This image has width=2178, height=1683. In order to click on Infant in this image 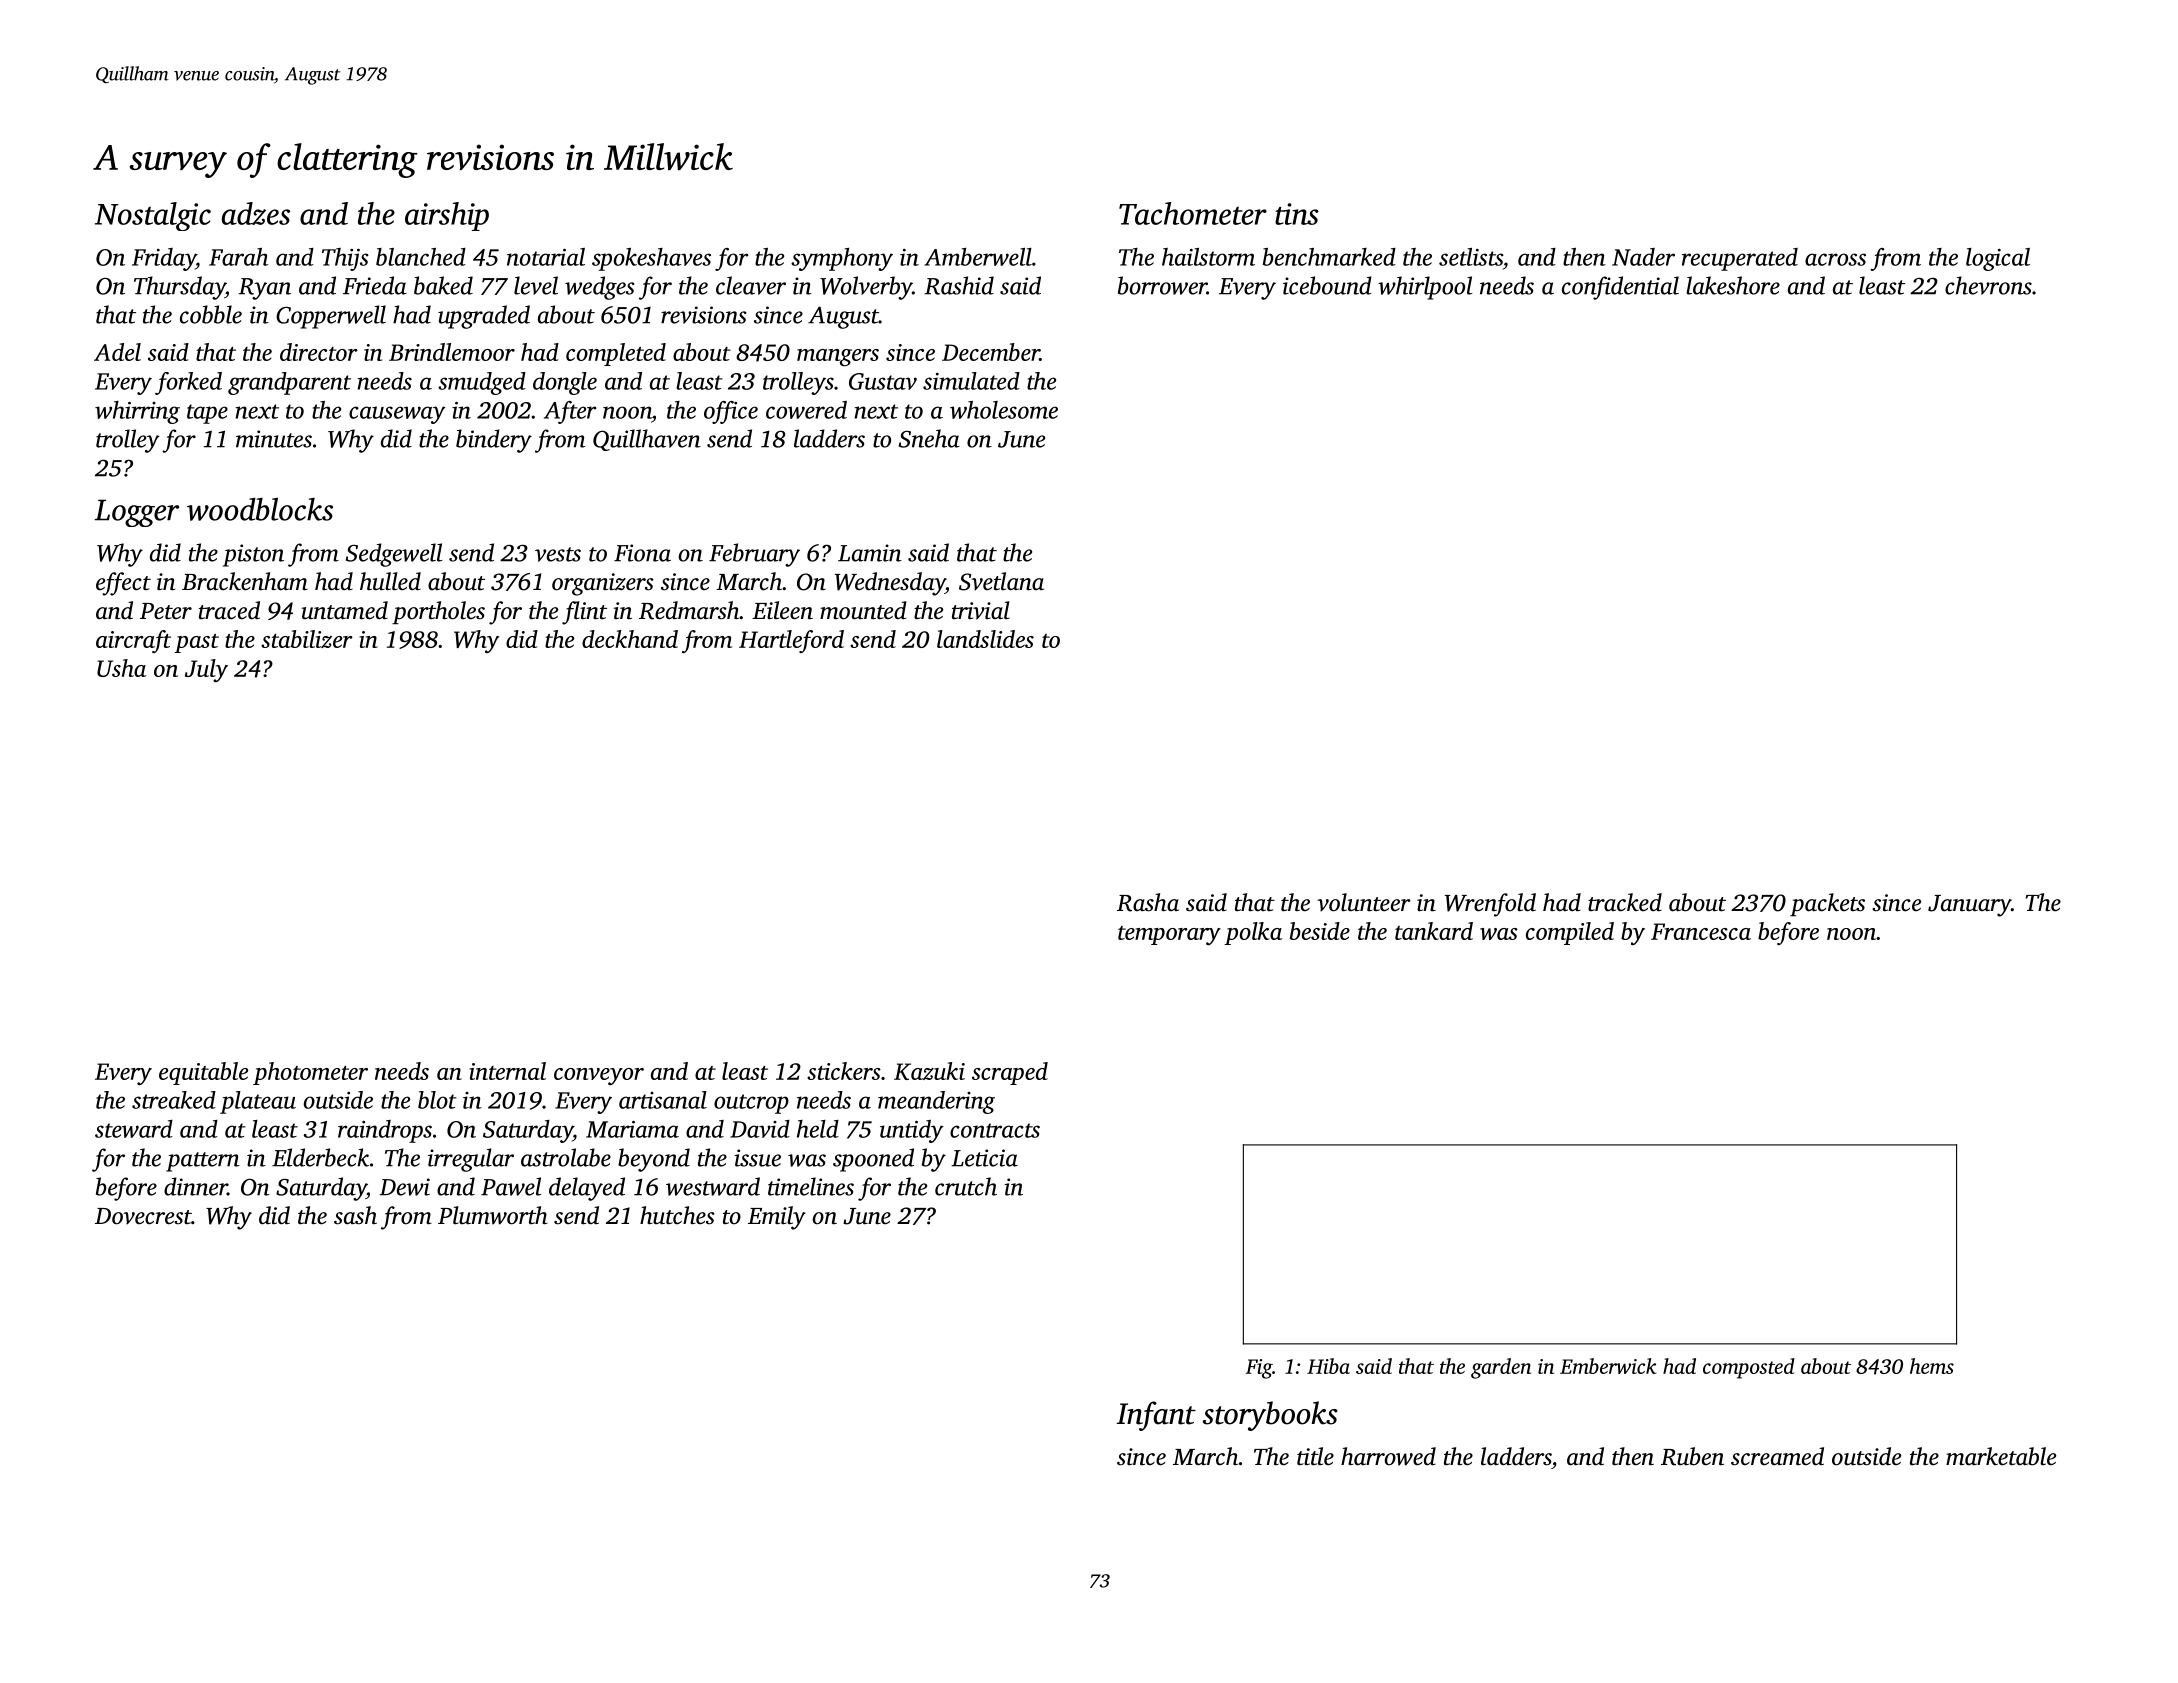, I will do `click(1156, 1416)`.
